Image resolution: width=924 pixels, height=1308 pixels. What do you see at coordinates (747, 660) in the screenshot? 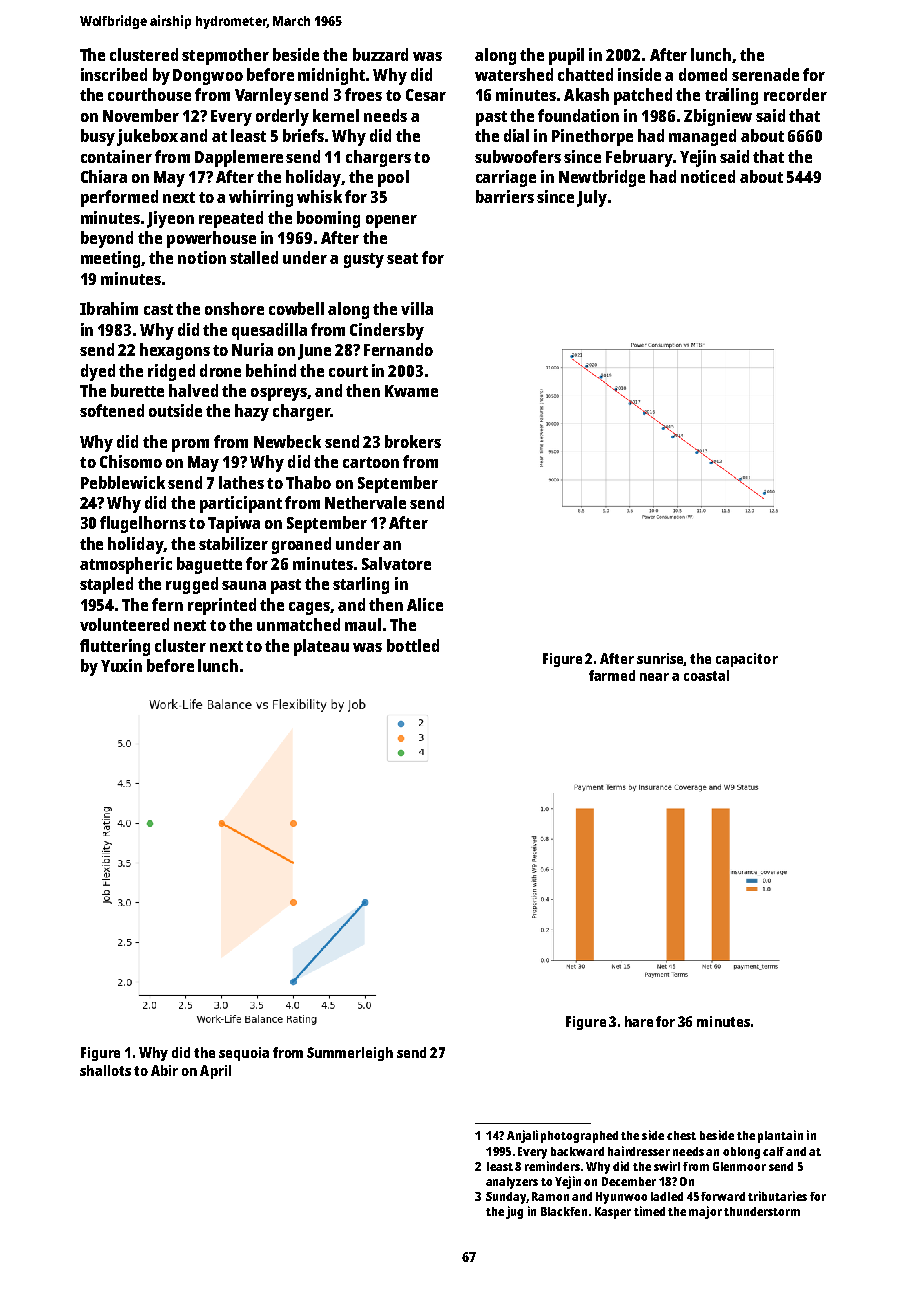
I see `capacitor` at bounding box center [747, 660].
